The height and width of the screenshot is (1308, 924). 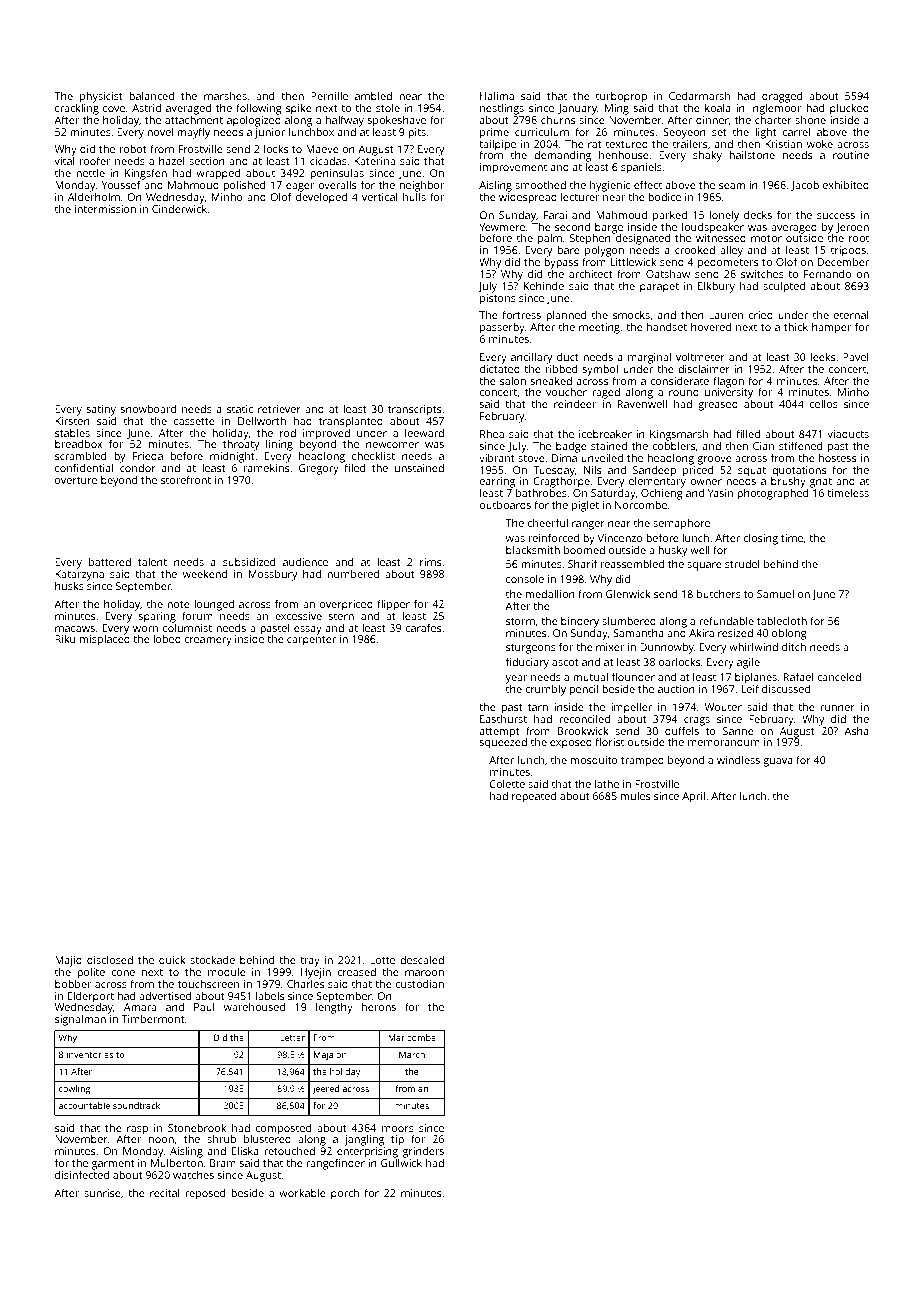 What do you see at coordinates (610, 647) in the screenshot?
I see `mixer` at bounding box center [610, 647].
